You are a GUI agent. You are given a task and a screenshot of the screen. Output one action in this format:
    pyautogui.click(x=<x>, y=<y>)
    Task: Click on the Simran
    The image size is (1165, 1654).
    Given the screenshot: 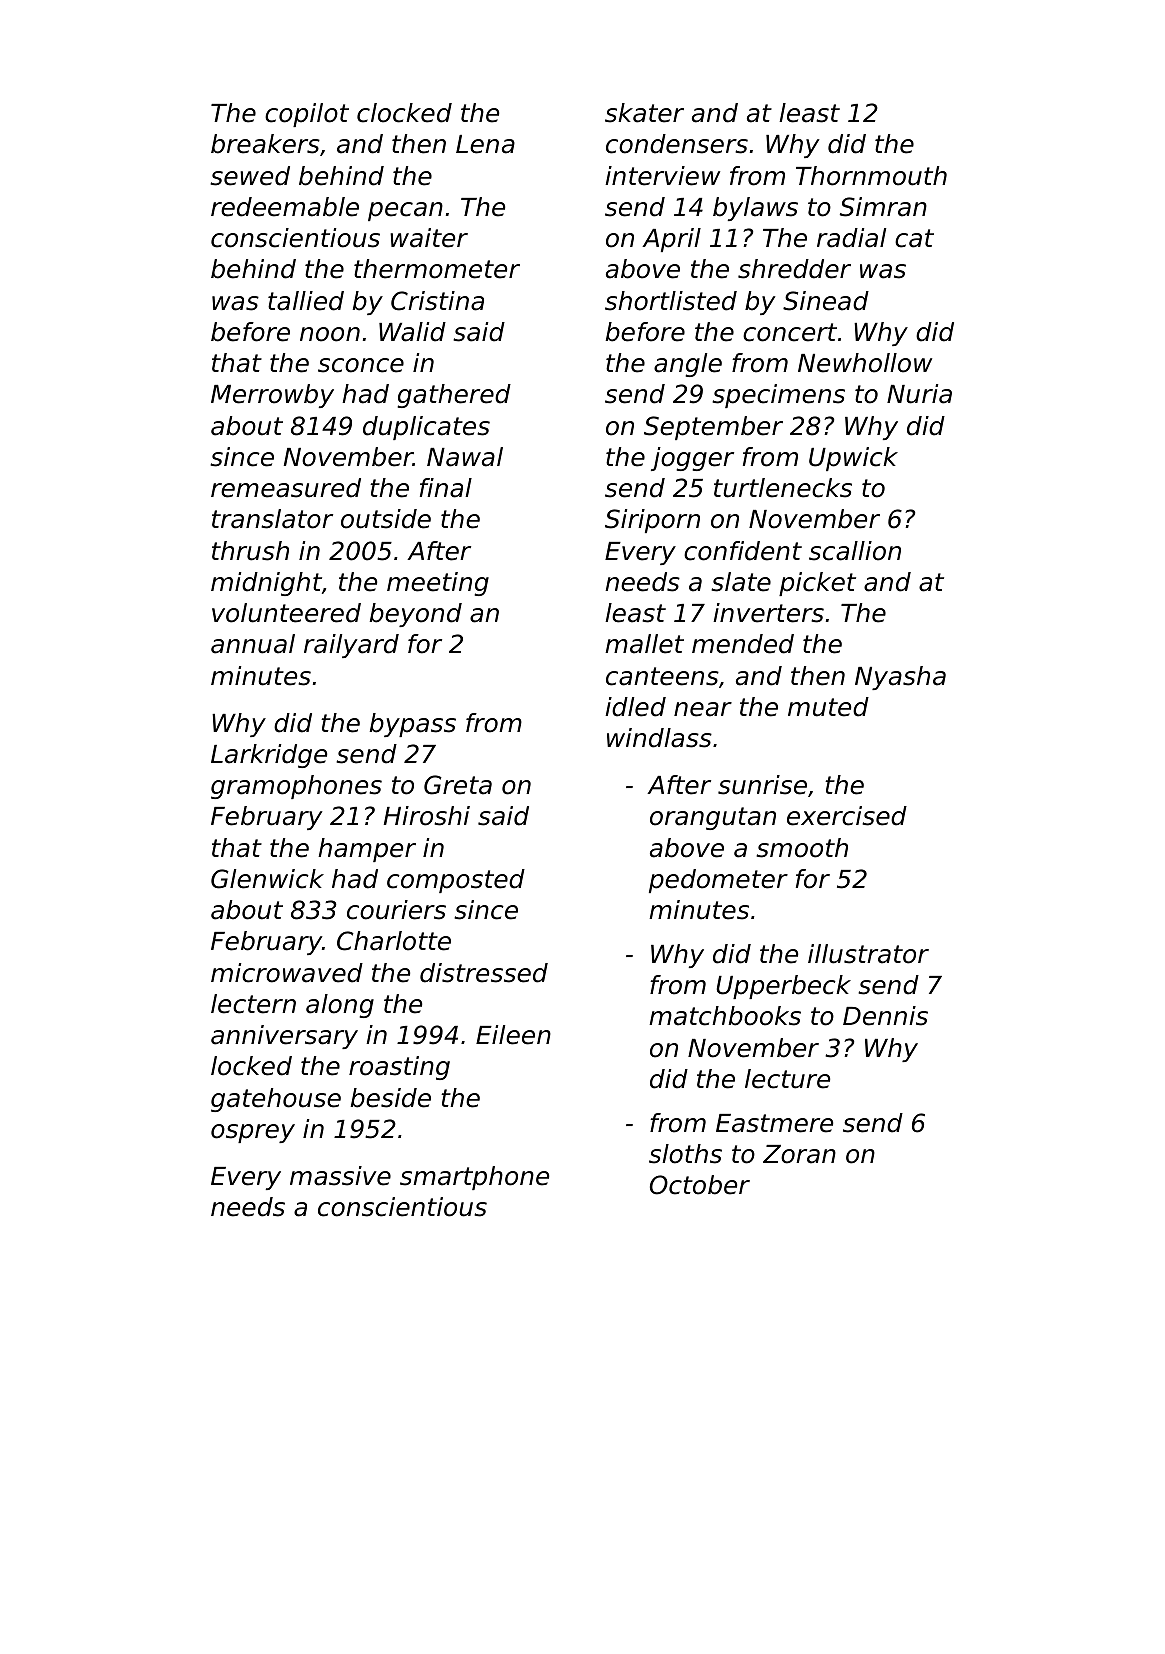 What is the action you would take?
    pyautogui.click(x=883, y=207)
